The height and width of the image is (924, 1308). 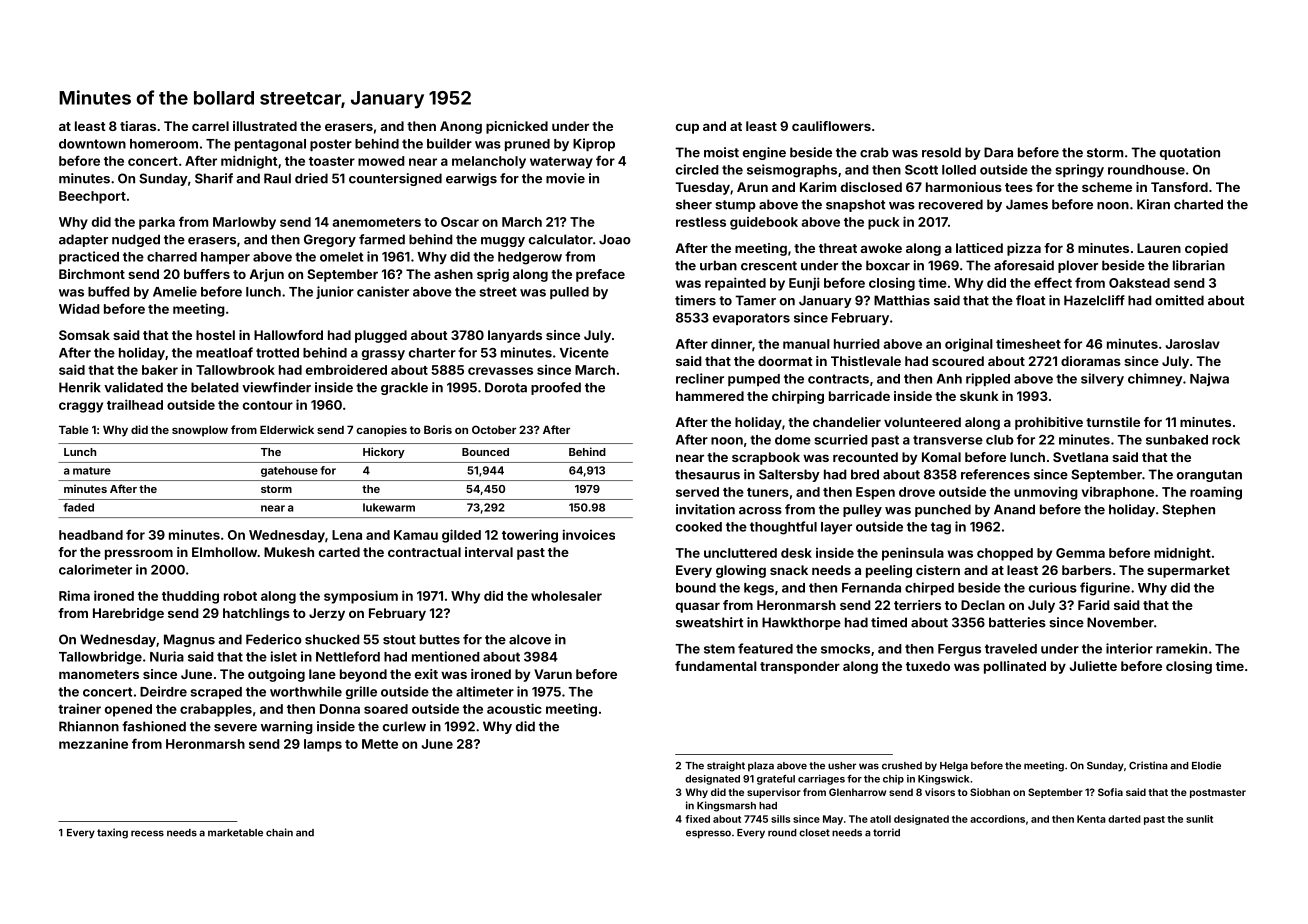 I want to click on countersigned, so click(x=395, y=179).
